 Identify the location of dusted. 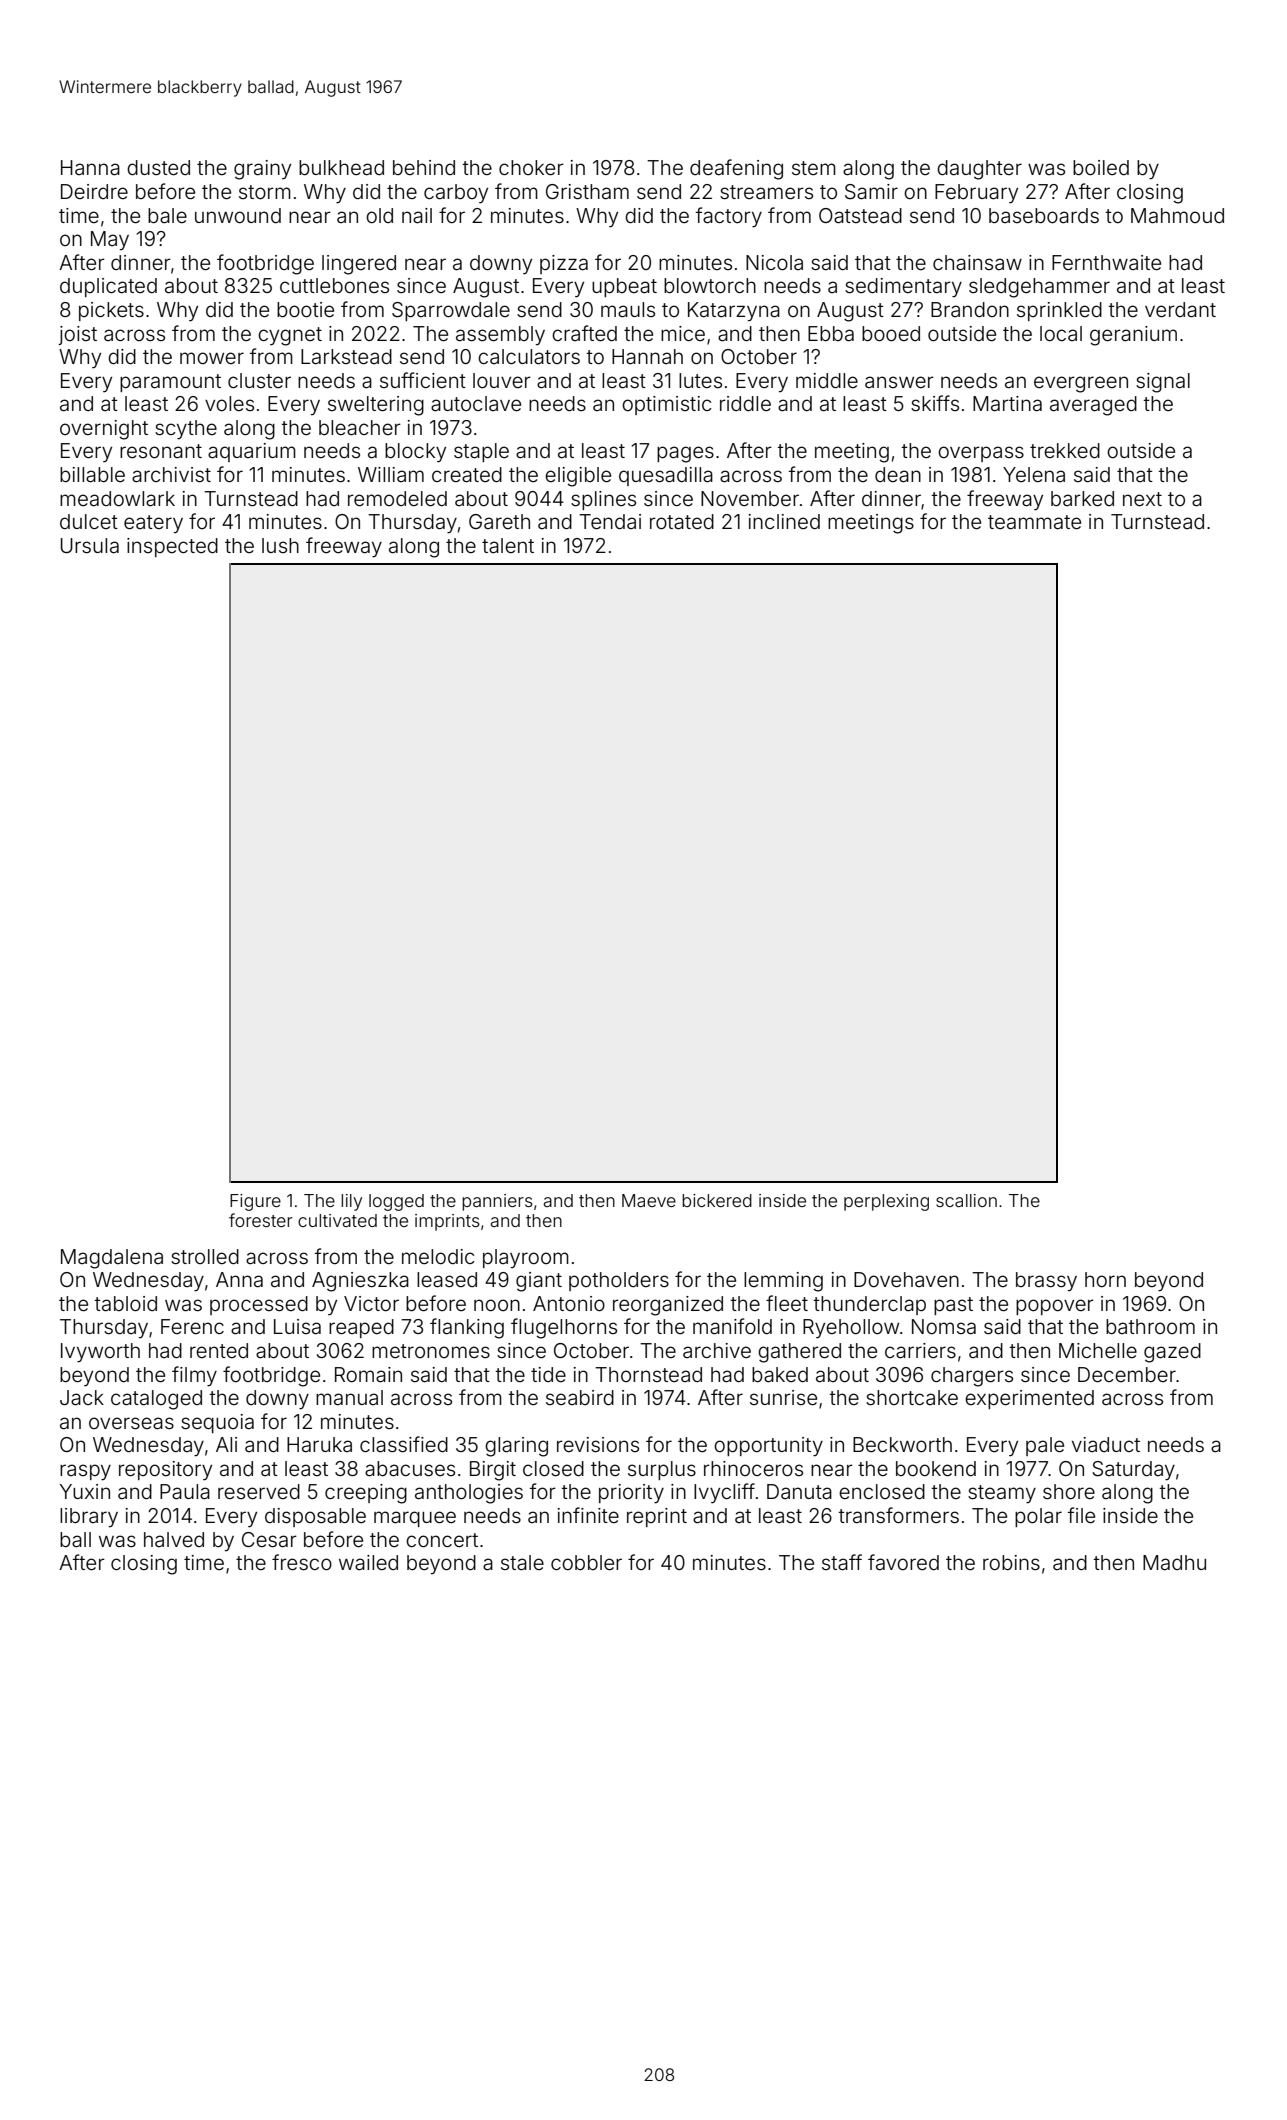
(158, 167).
